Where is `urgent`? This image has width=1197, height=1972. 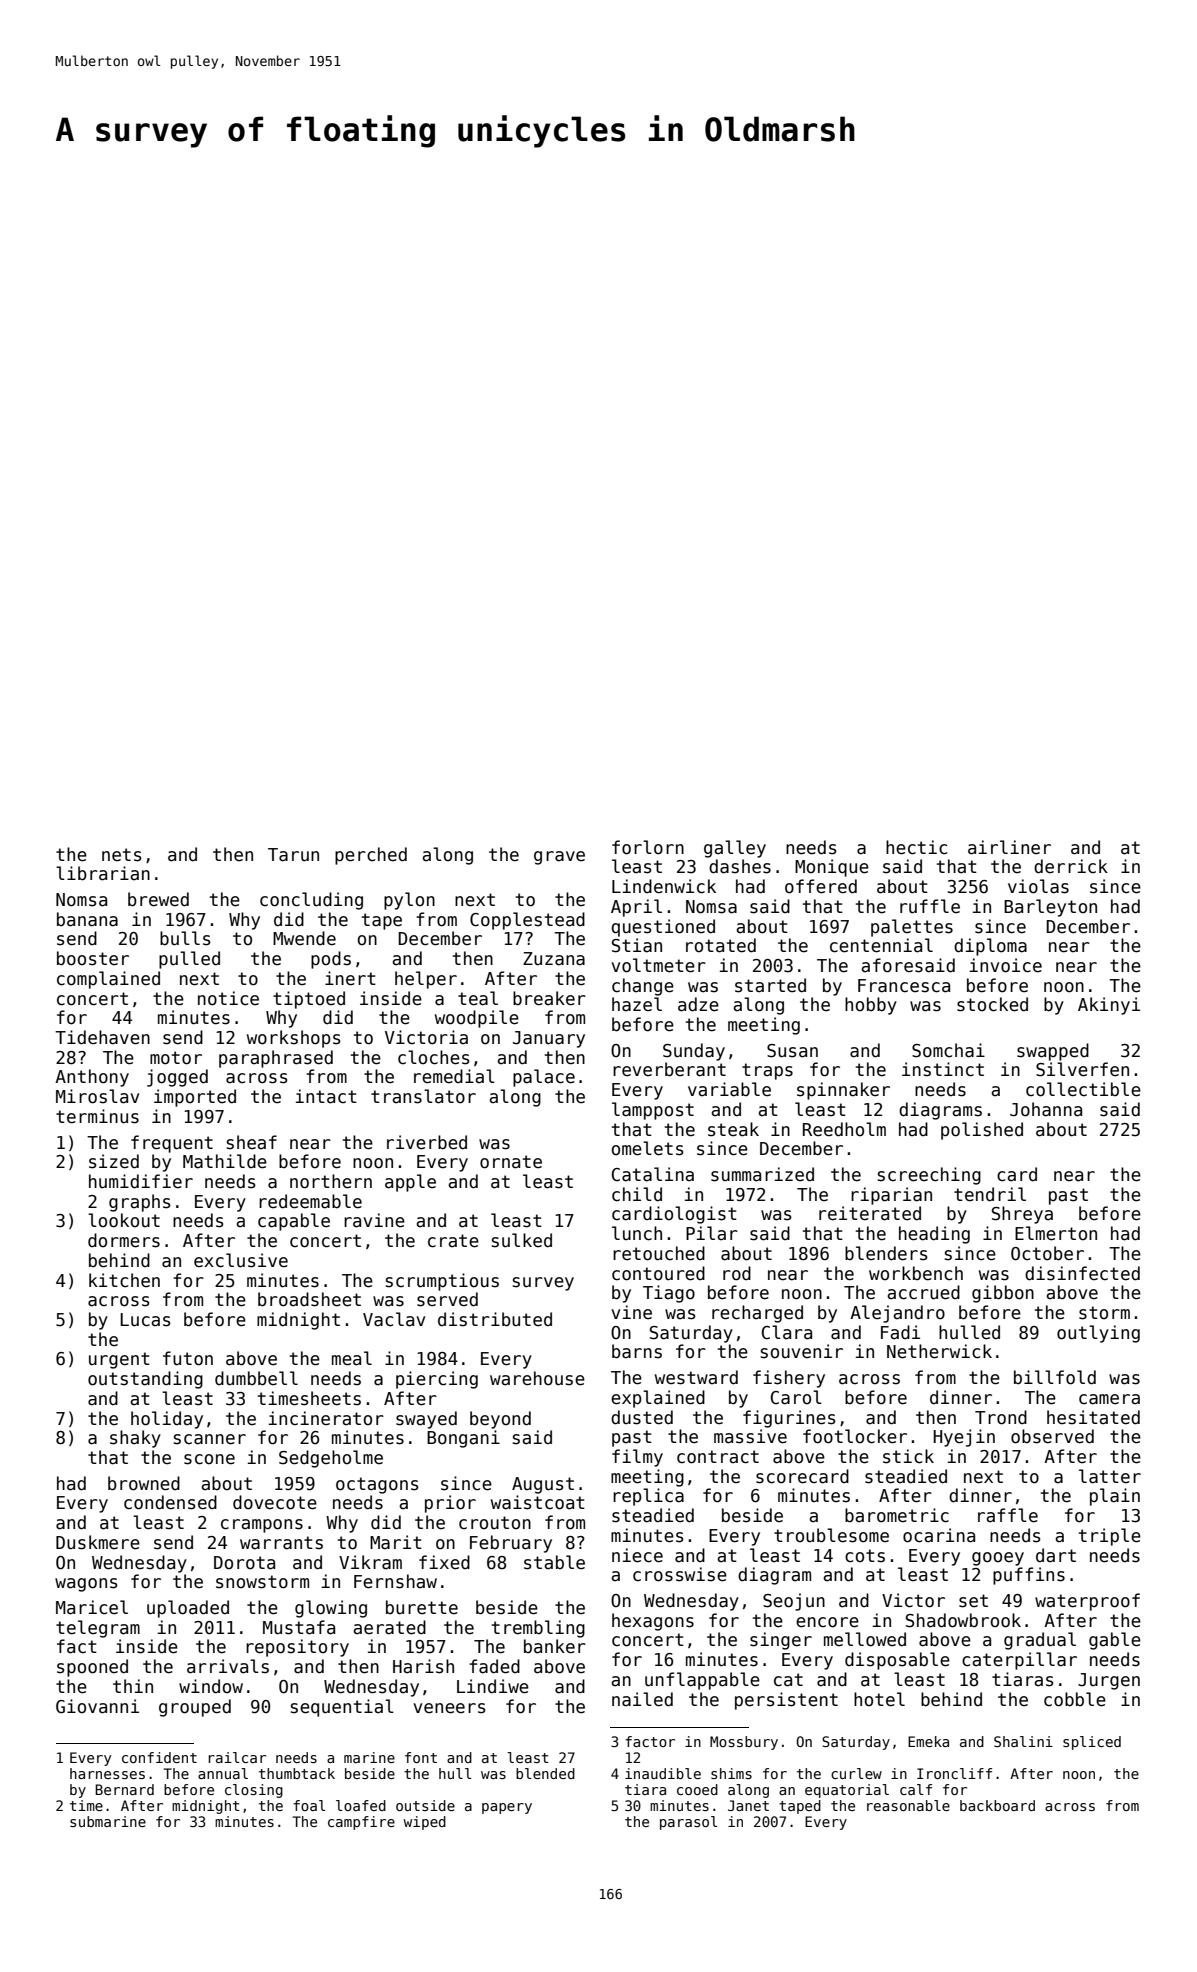
urgent is located at coordinates (119, 1360).
